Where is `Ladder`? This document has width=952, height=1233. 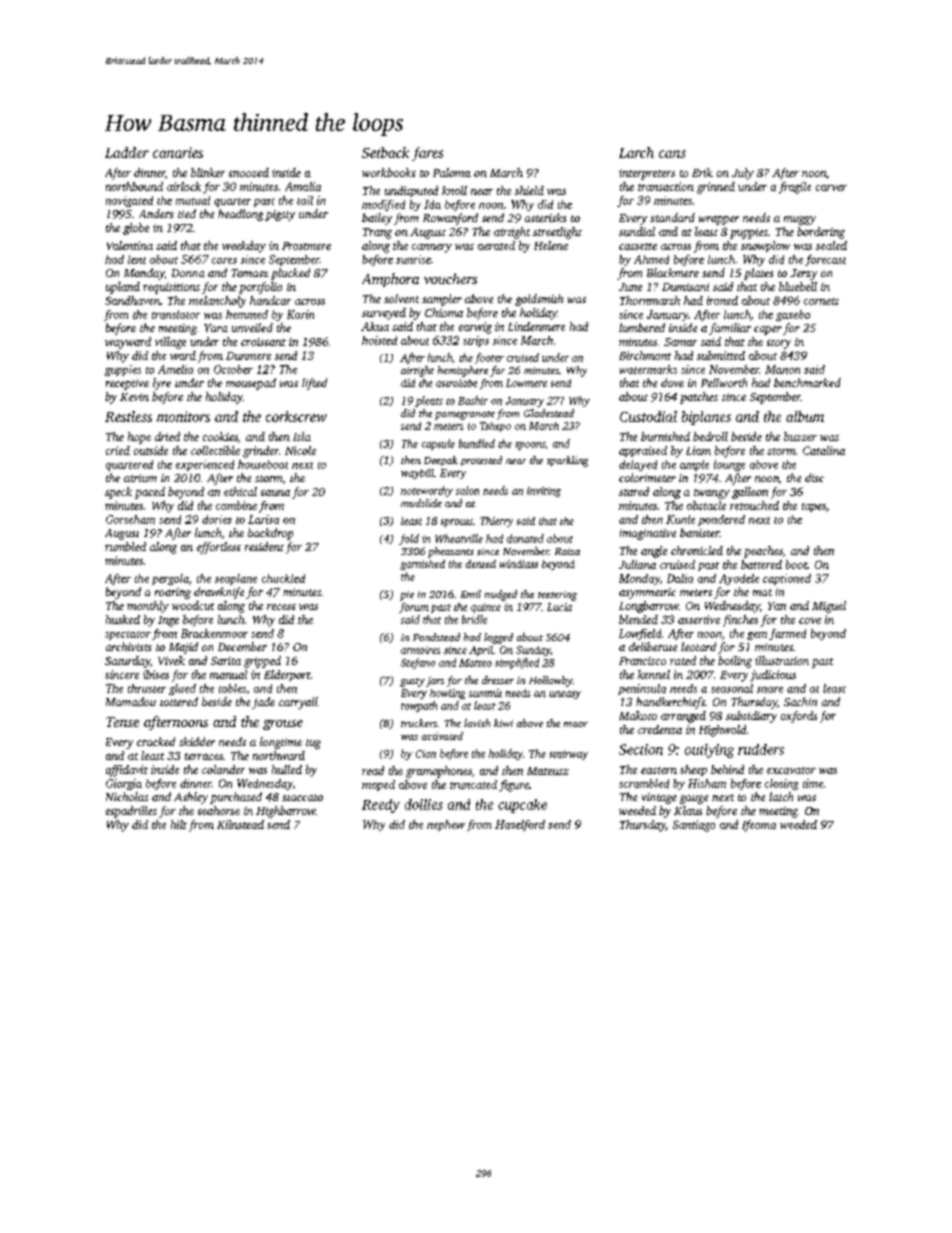 Ladder is located at coordinates (127, 152).
